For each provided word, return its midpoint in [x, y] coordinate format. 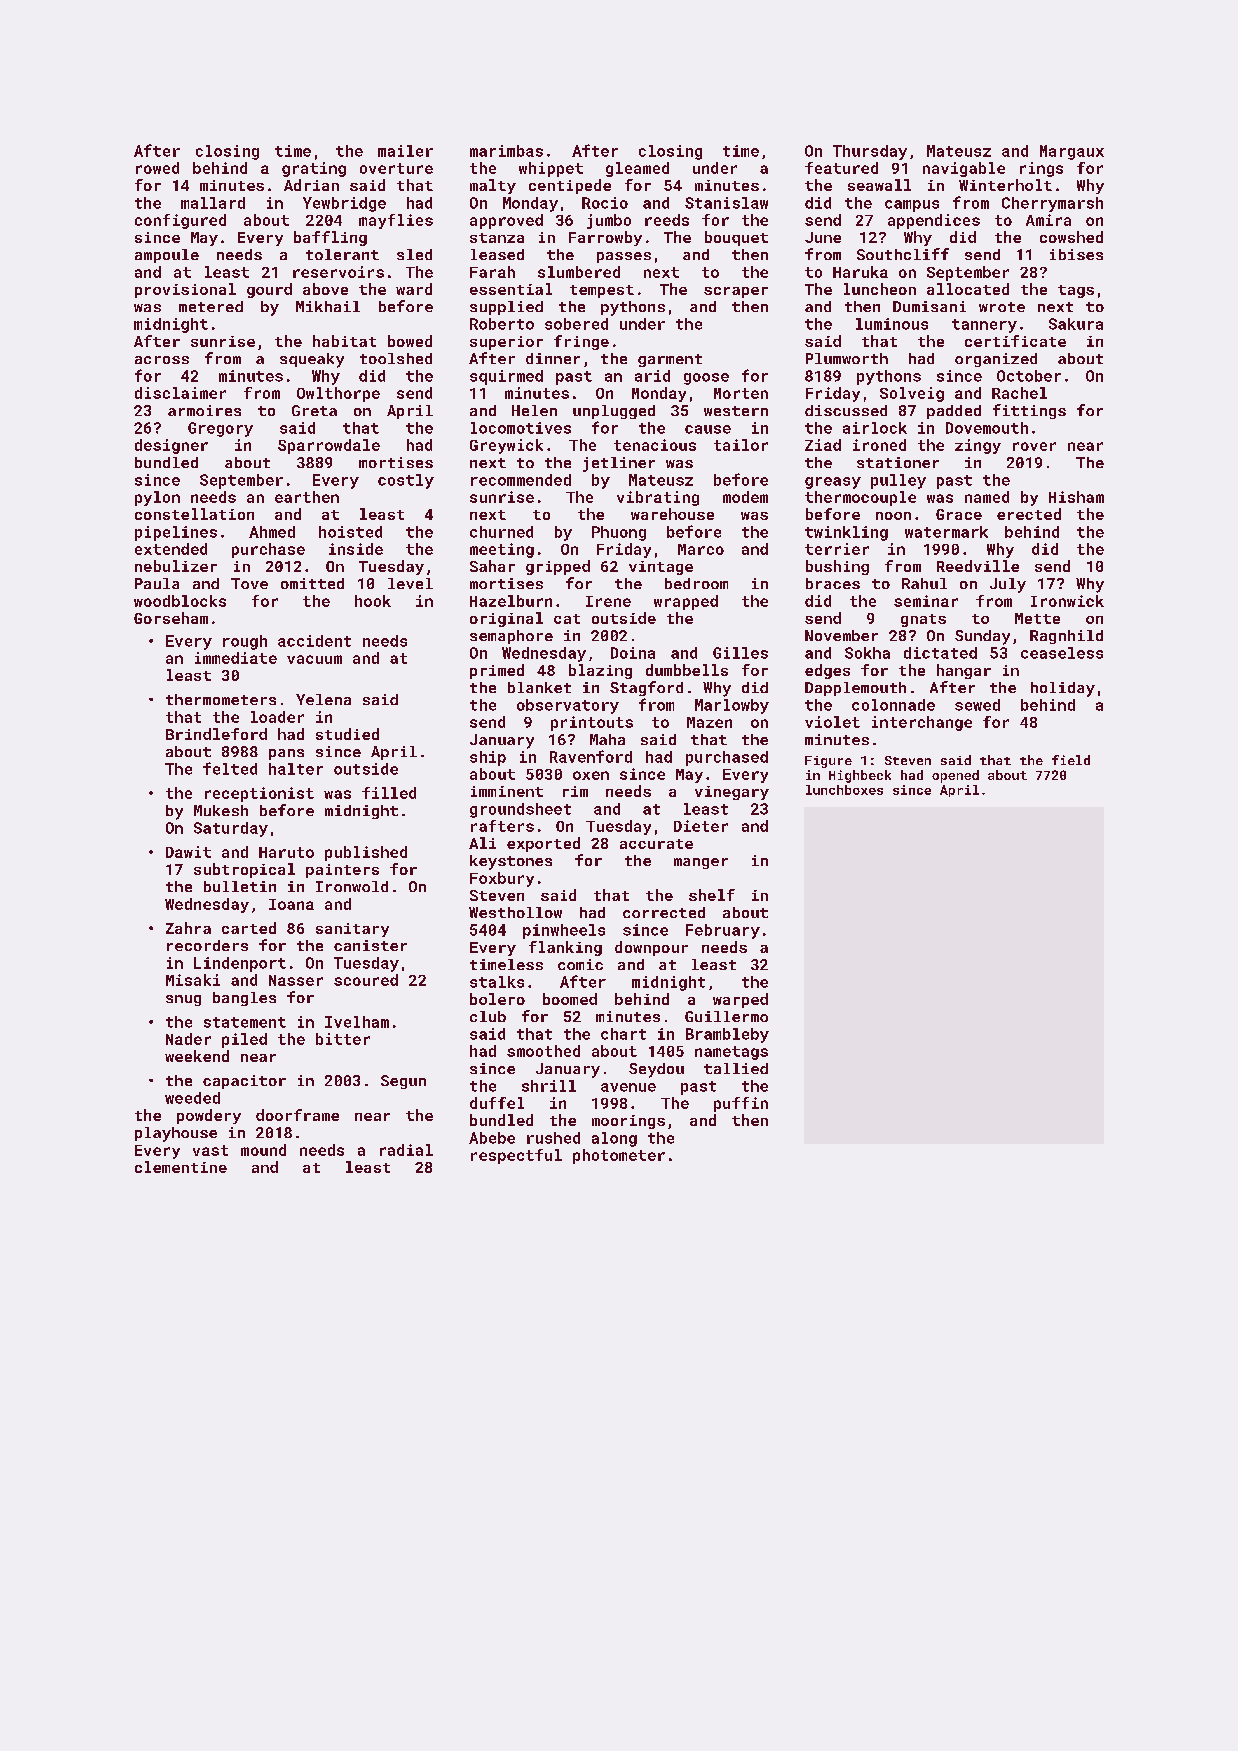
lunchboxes [844, 790]
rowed [157, 168]
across [162, 360]
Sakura [1076, 324]
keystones [511, 862]
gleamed [637, 169]
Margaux [1072, 152]
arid [652, 376]
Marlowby [732, 706]
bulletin [240, 886]
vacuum [314, 659]
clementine [181, 1167]
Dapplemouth [855, 689]
